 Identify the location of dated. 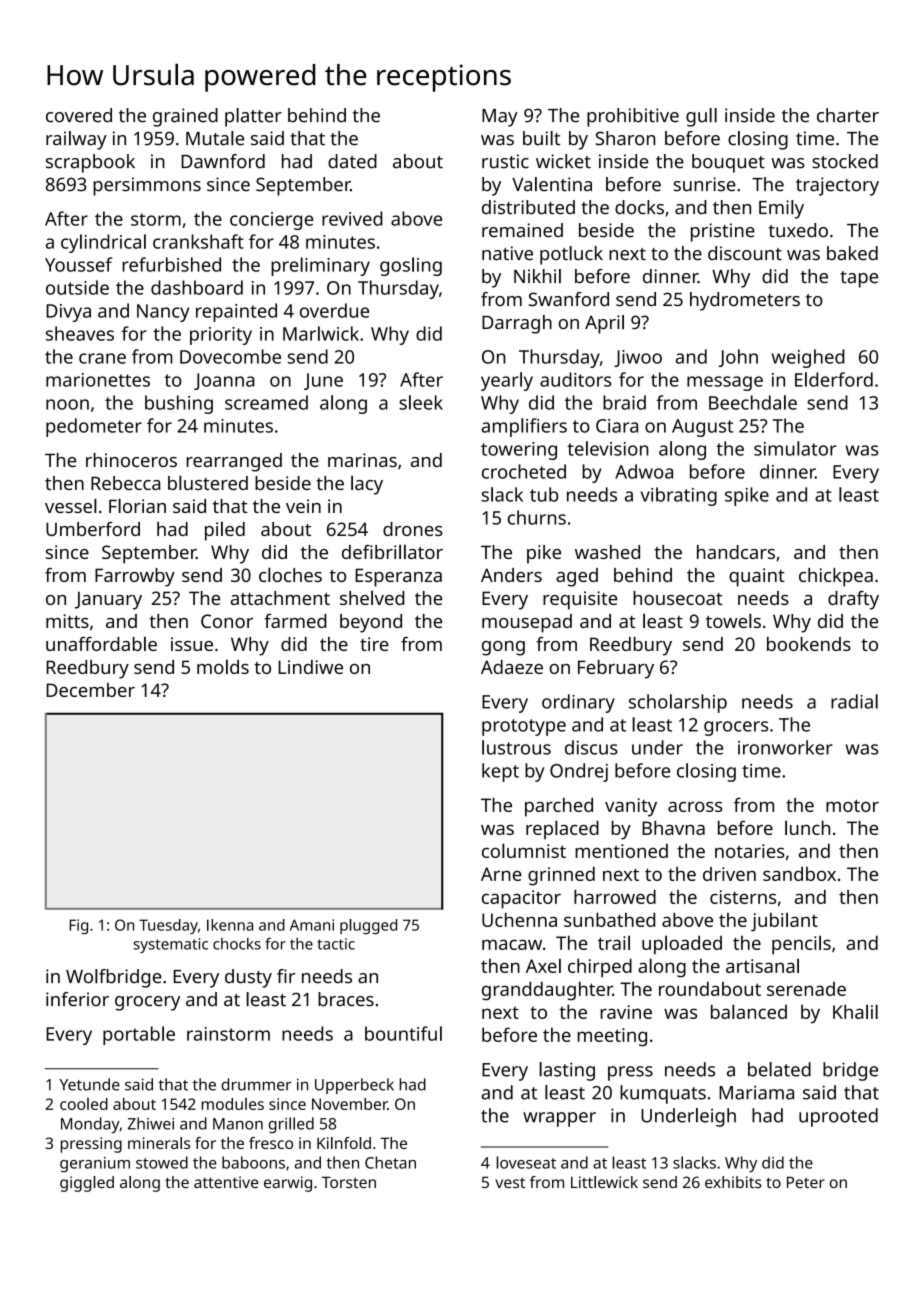
(352, 161).
